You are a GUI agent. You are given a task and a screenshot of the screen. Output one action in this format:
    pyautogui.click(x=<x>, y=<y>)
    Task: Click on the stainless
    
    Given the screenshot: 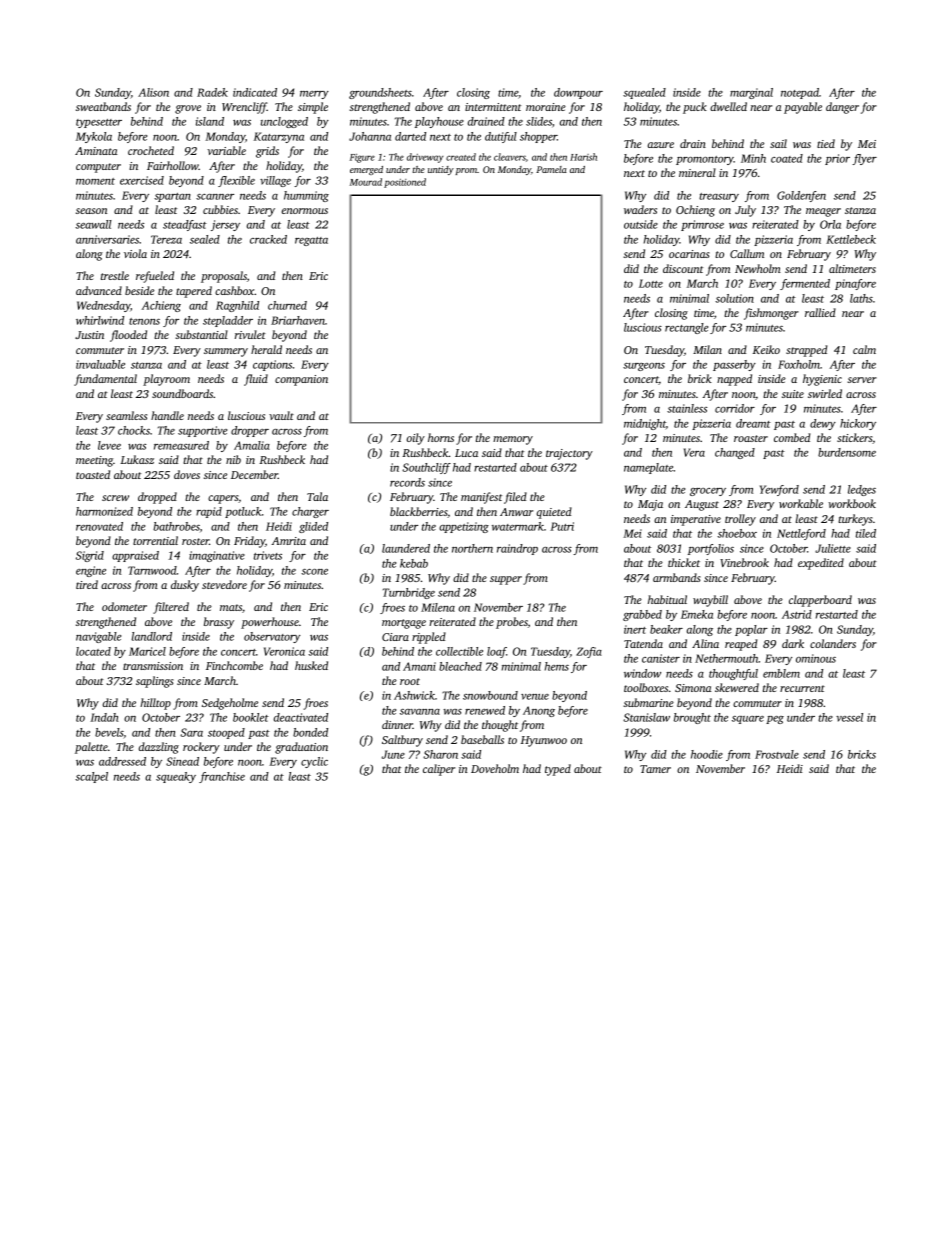 What is the action you would take?
    pyautogui.click(x=687, y=408)
